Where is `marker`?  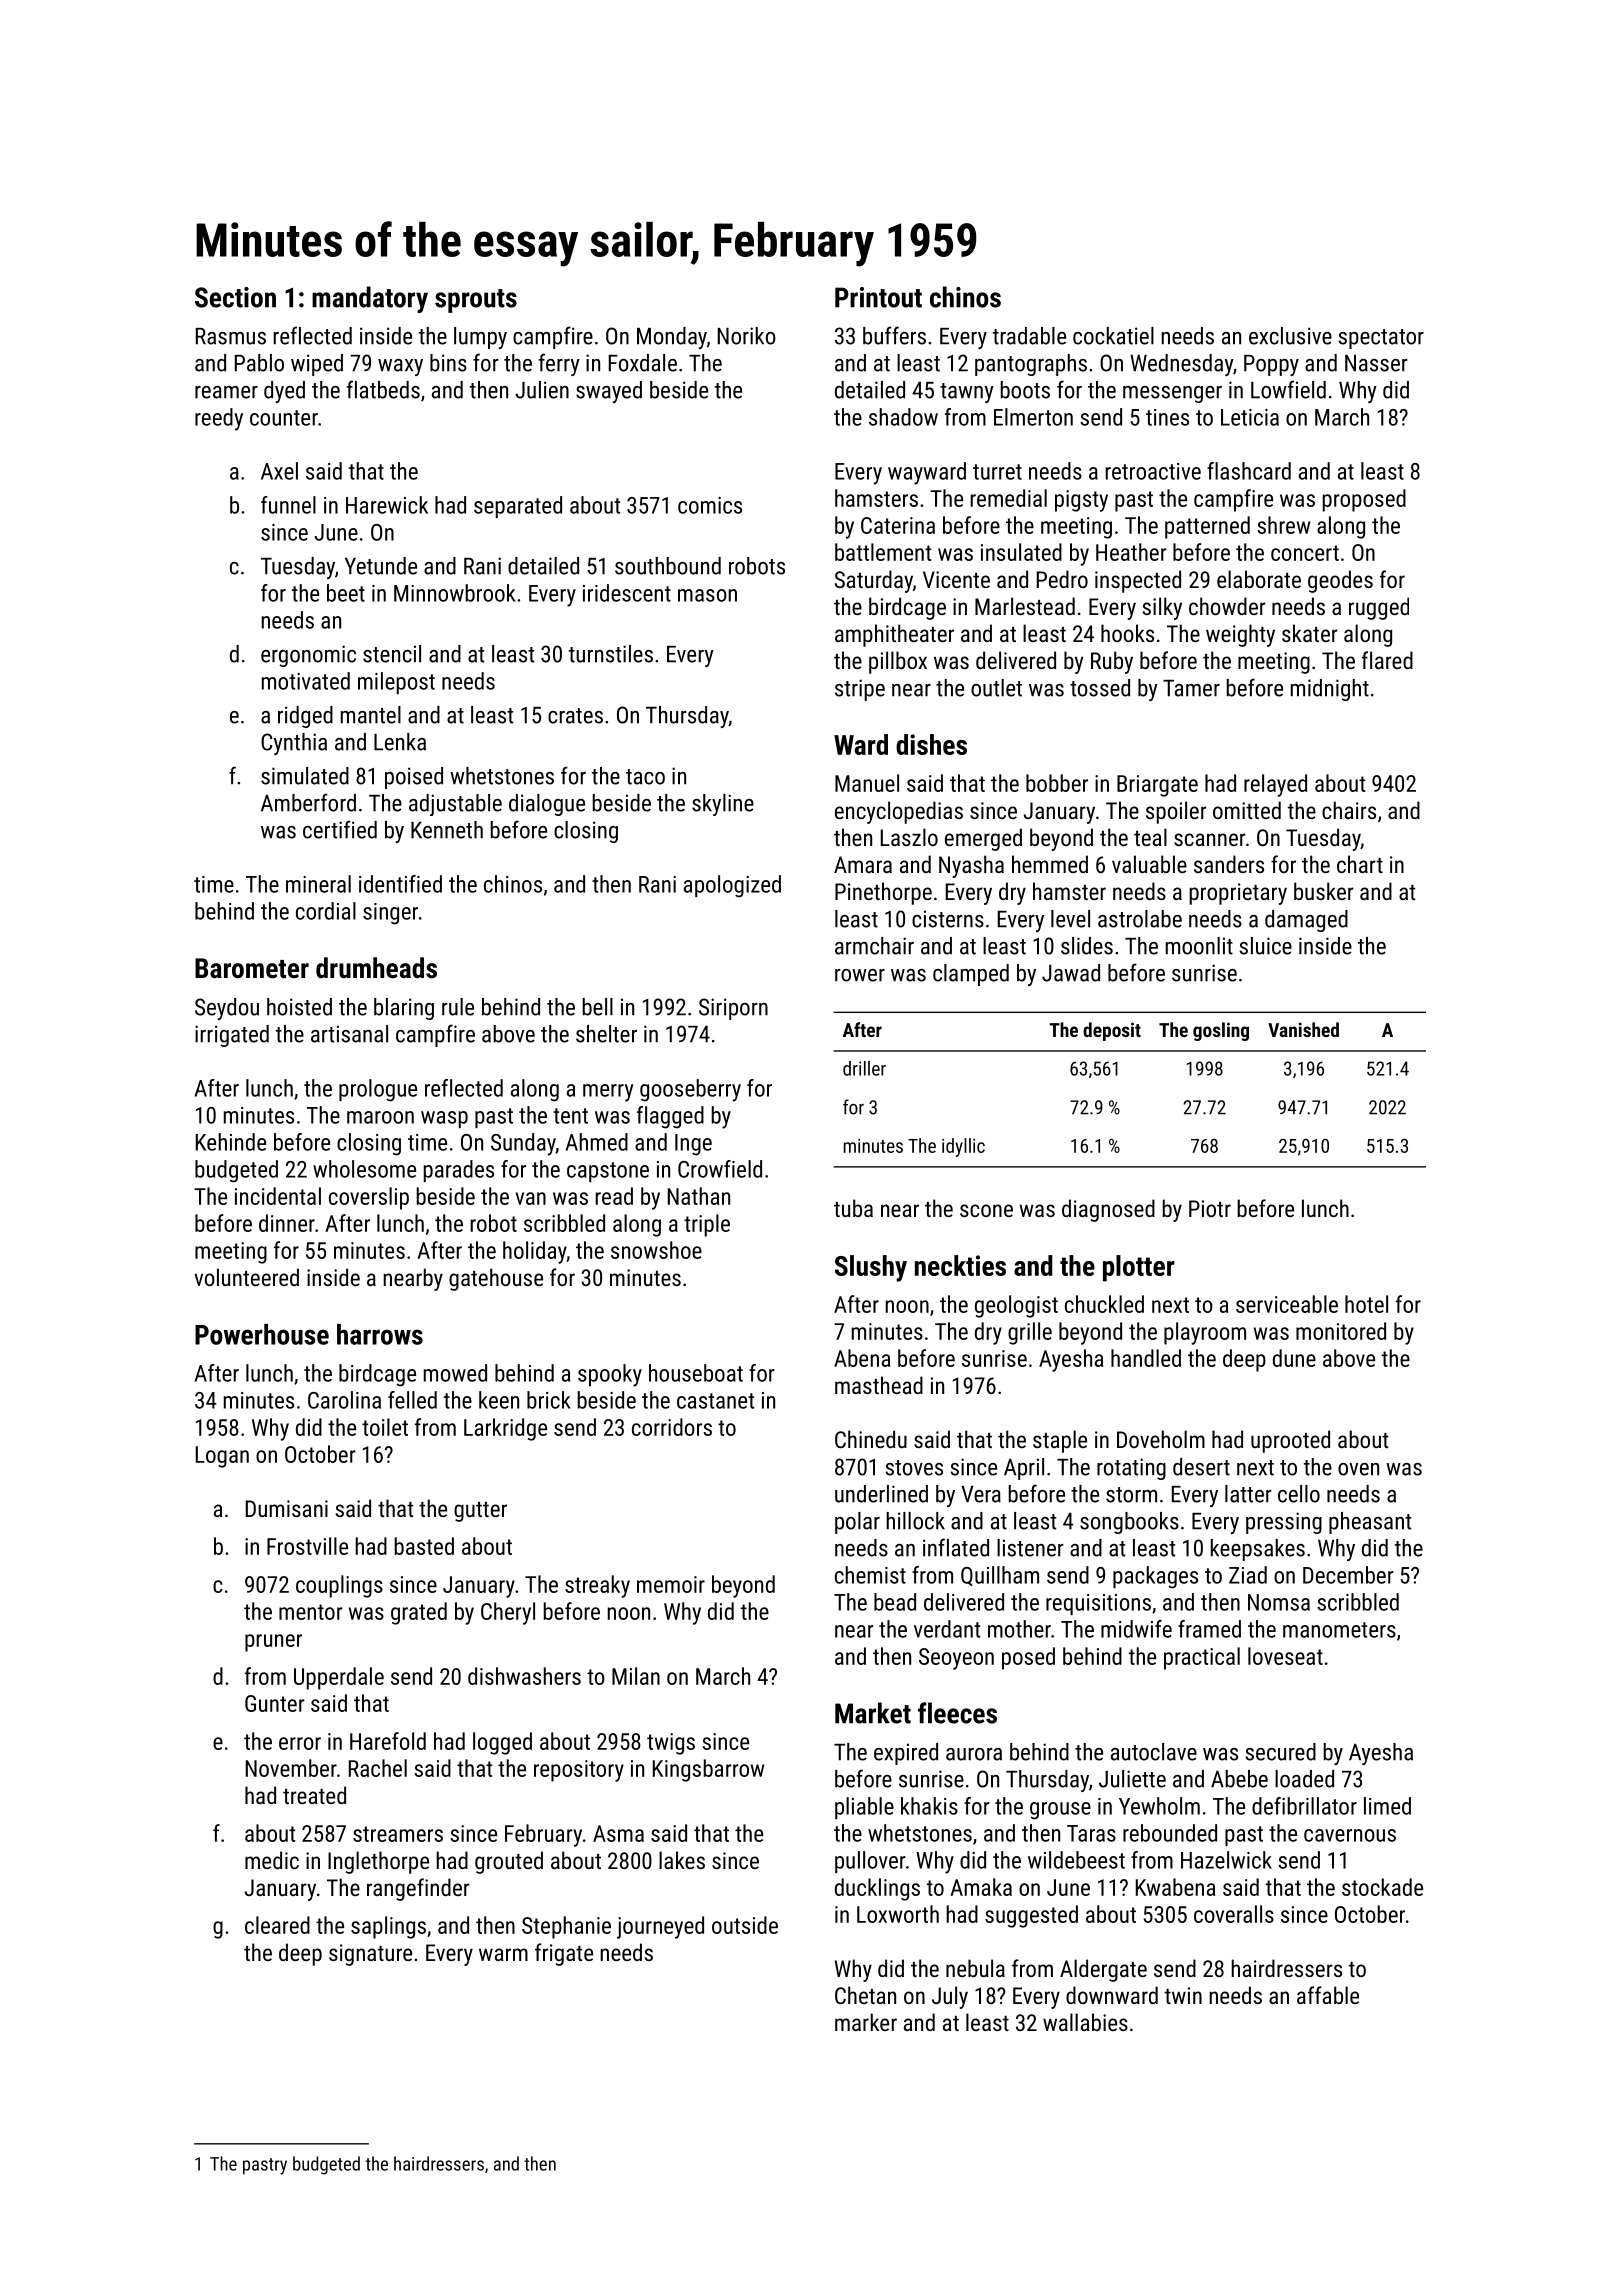
marker is located at coordinates (866, 2022).
